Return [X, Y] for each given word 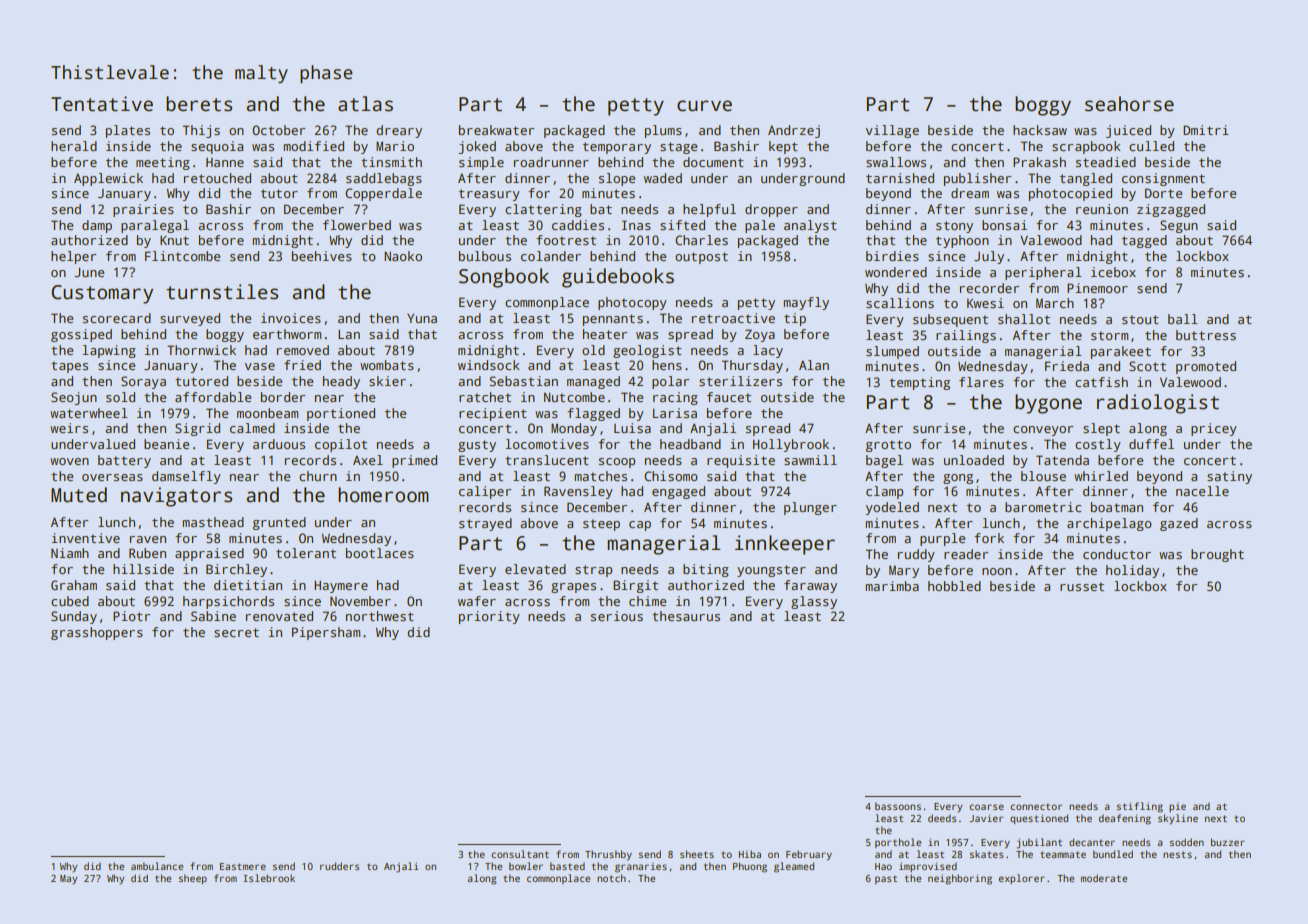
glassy [814, 602]
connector [1036, 806]
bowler [526, 866]
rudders [339, 866]
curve [704, 106]
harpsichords [228, 602]
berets [199, 104]
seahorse [1129, 104]
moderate [1104, 878]
